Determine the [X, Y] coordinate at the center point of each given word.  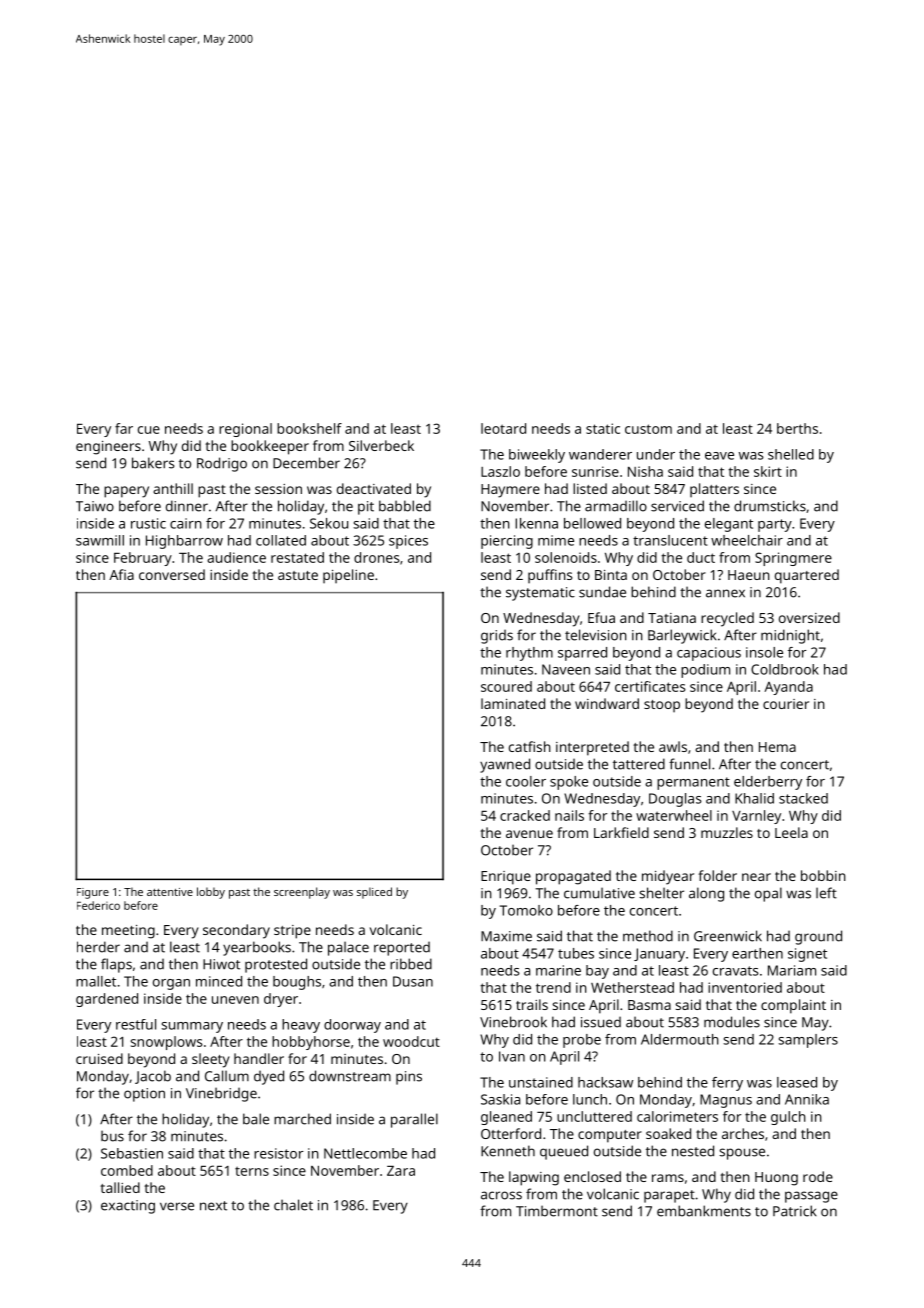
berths [797, 428]
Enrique [506, 878]
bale [256, 1119]
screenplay [302, 893]
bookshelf [309, 428]
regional [245, 430]
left [826, 893]
